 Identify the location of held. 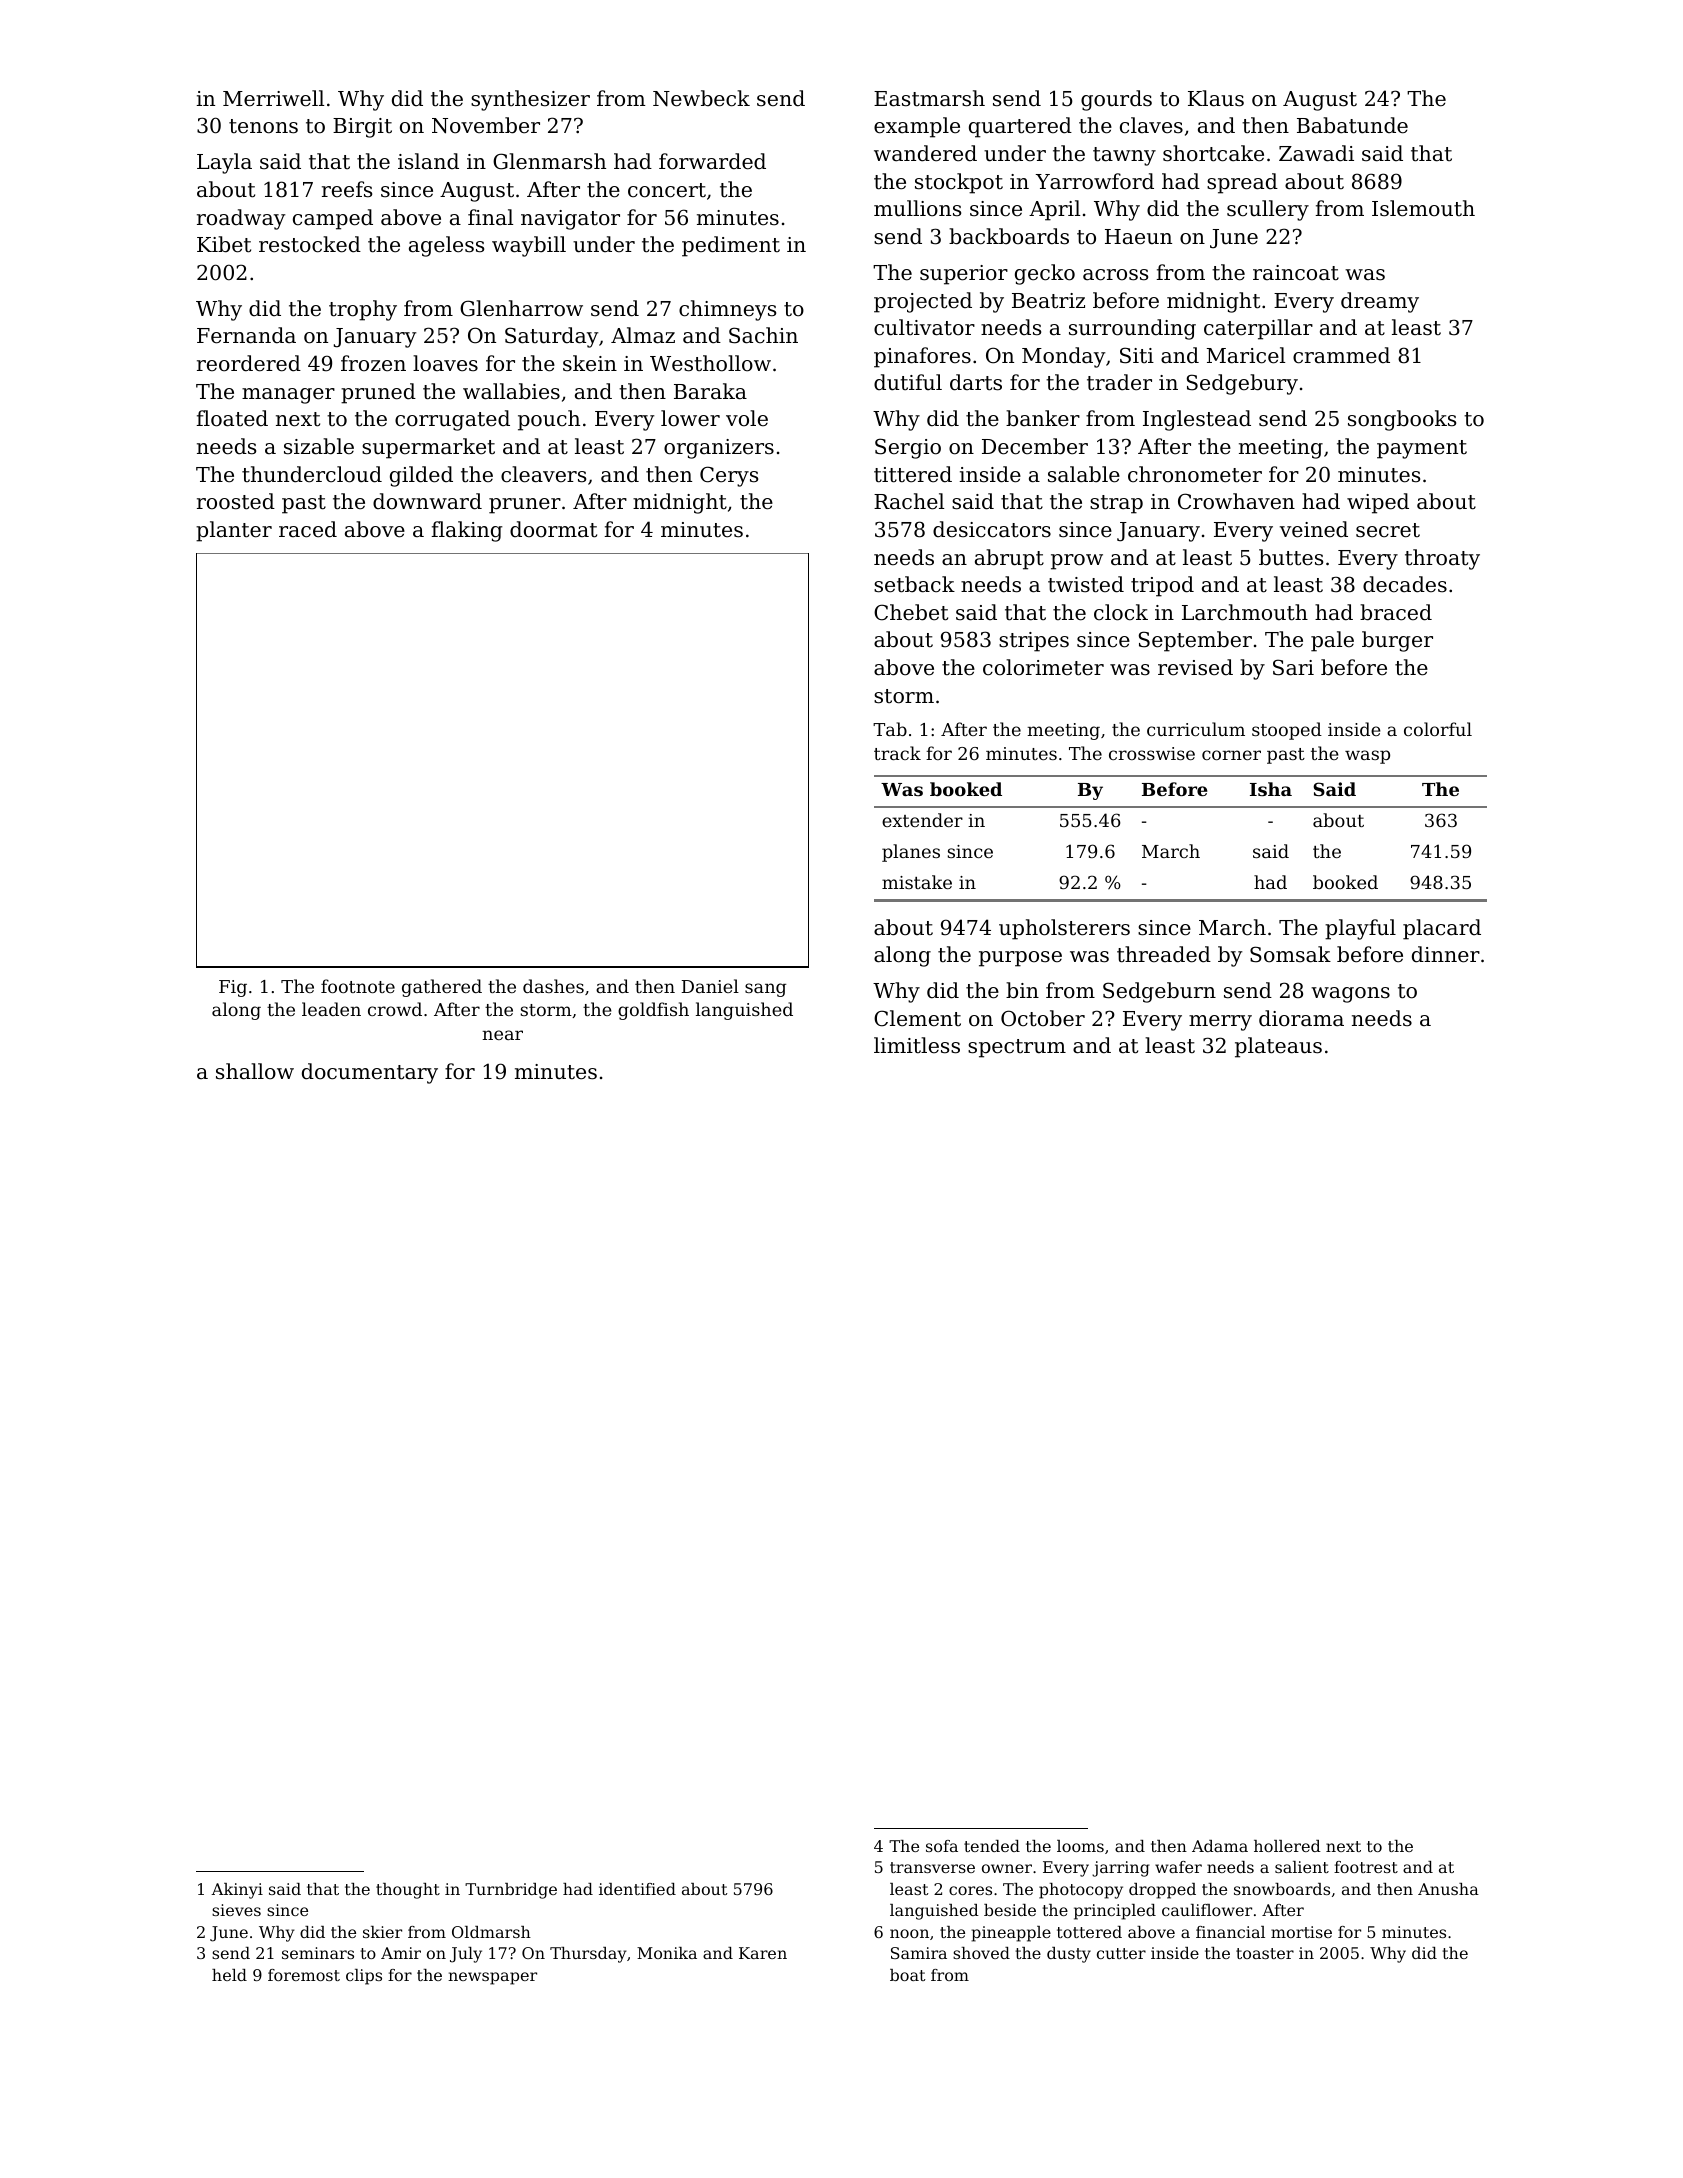
(229, 1975).
